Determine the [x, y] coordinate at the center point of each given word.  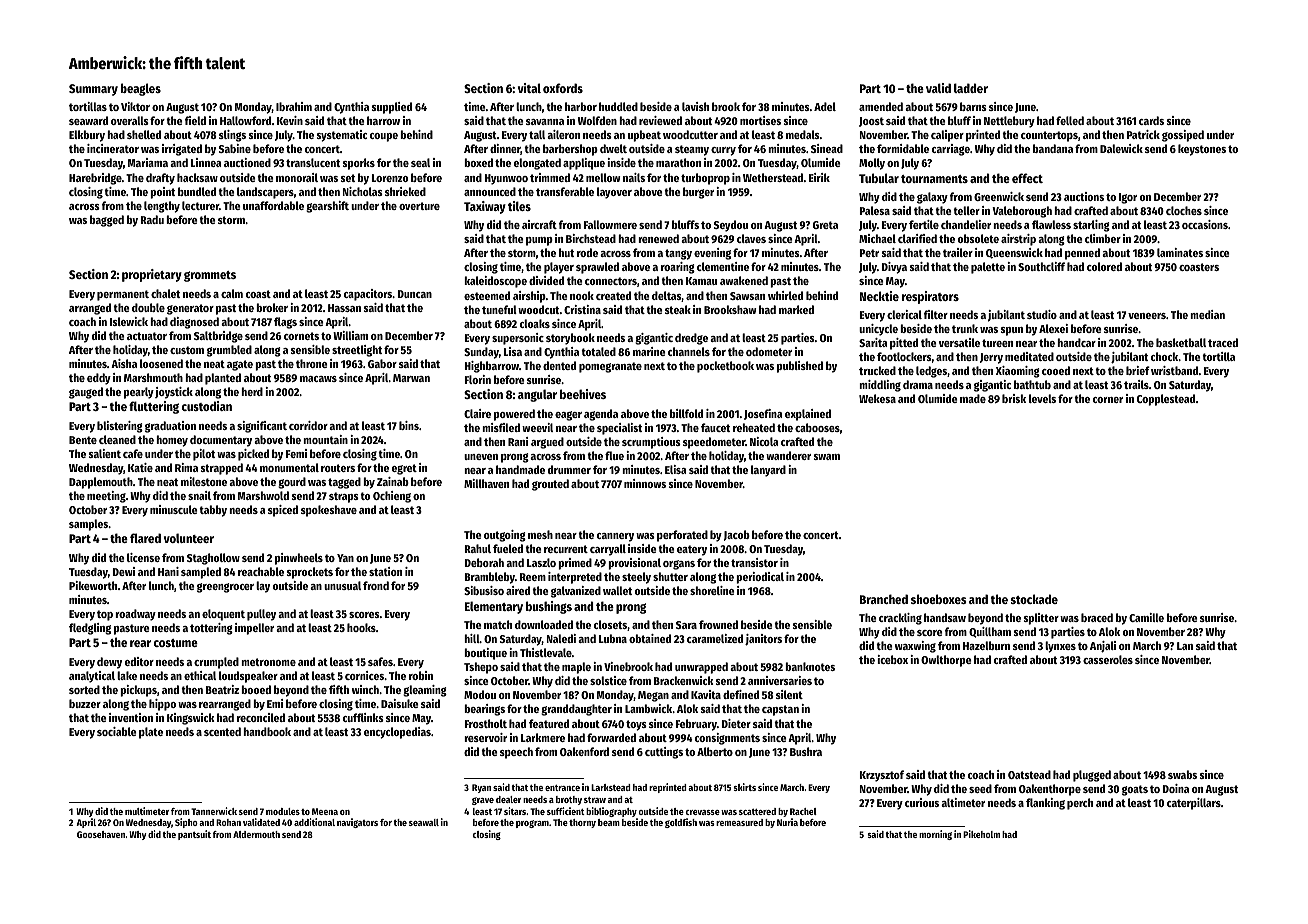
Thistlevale [546, 652]
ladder [971, 88]
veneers [1147, 316]
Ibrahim [294, 106]
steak [678, 309]
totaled [598, 351]
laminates [1180, 252]
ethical [200, 675]
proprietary [152, 275]
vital [529, 88]
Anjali [1103, 647]
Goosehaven [101, 834]
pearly [139, 393]
